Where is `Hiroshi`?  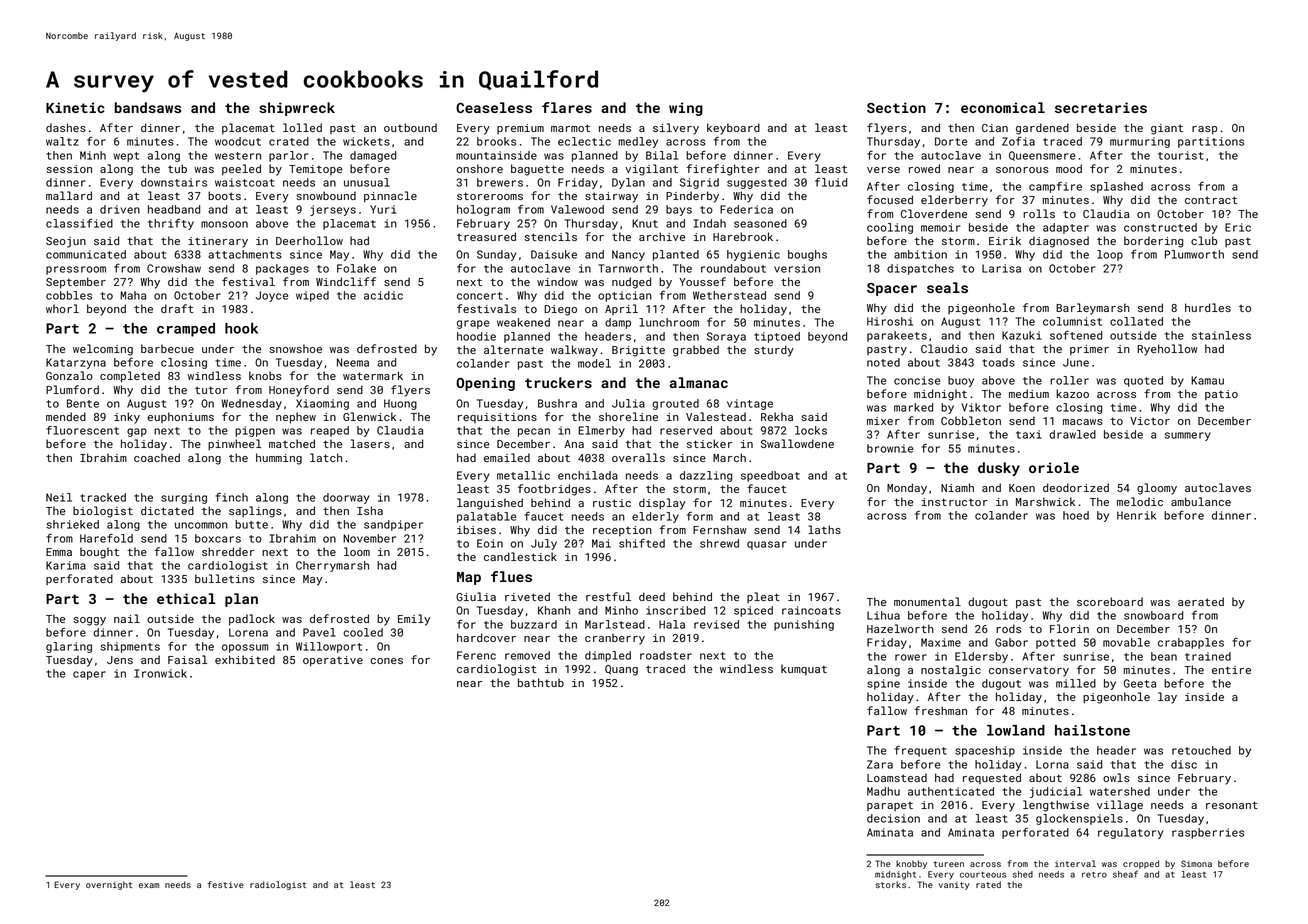
Hiroshi is located at coordinates (890, 321).
